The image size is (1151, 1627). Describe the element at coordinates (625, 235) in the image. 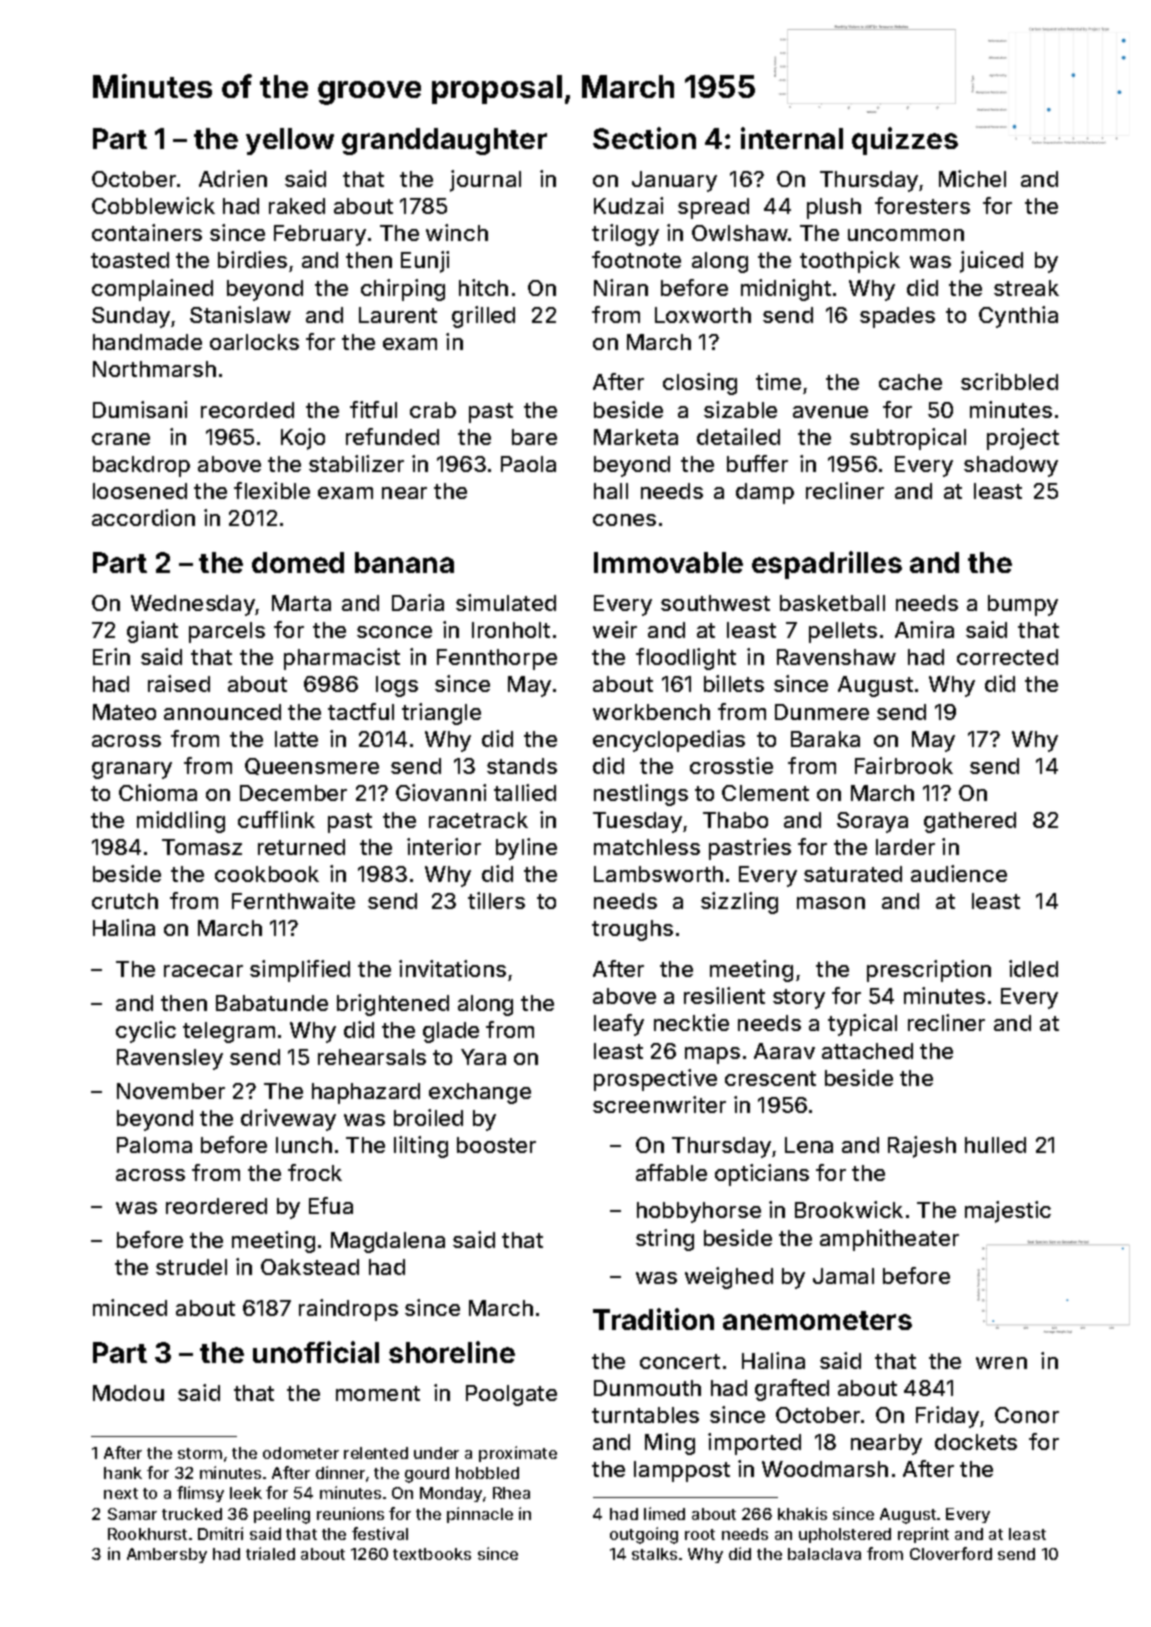

I see `trilogy` at that location.
